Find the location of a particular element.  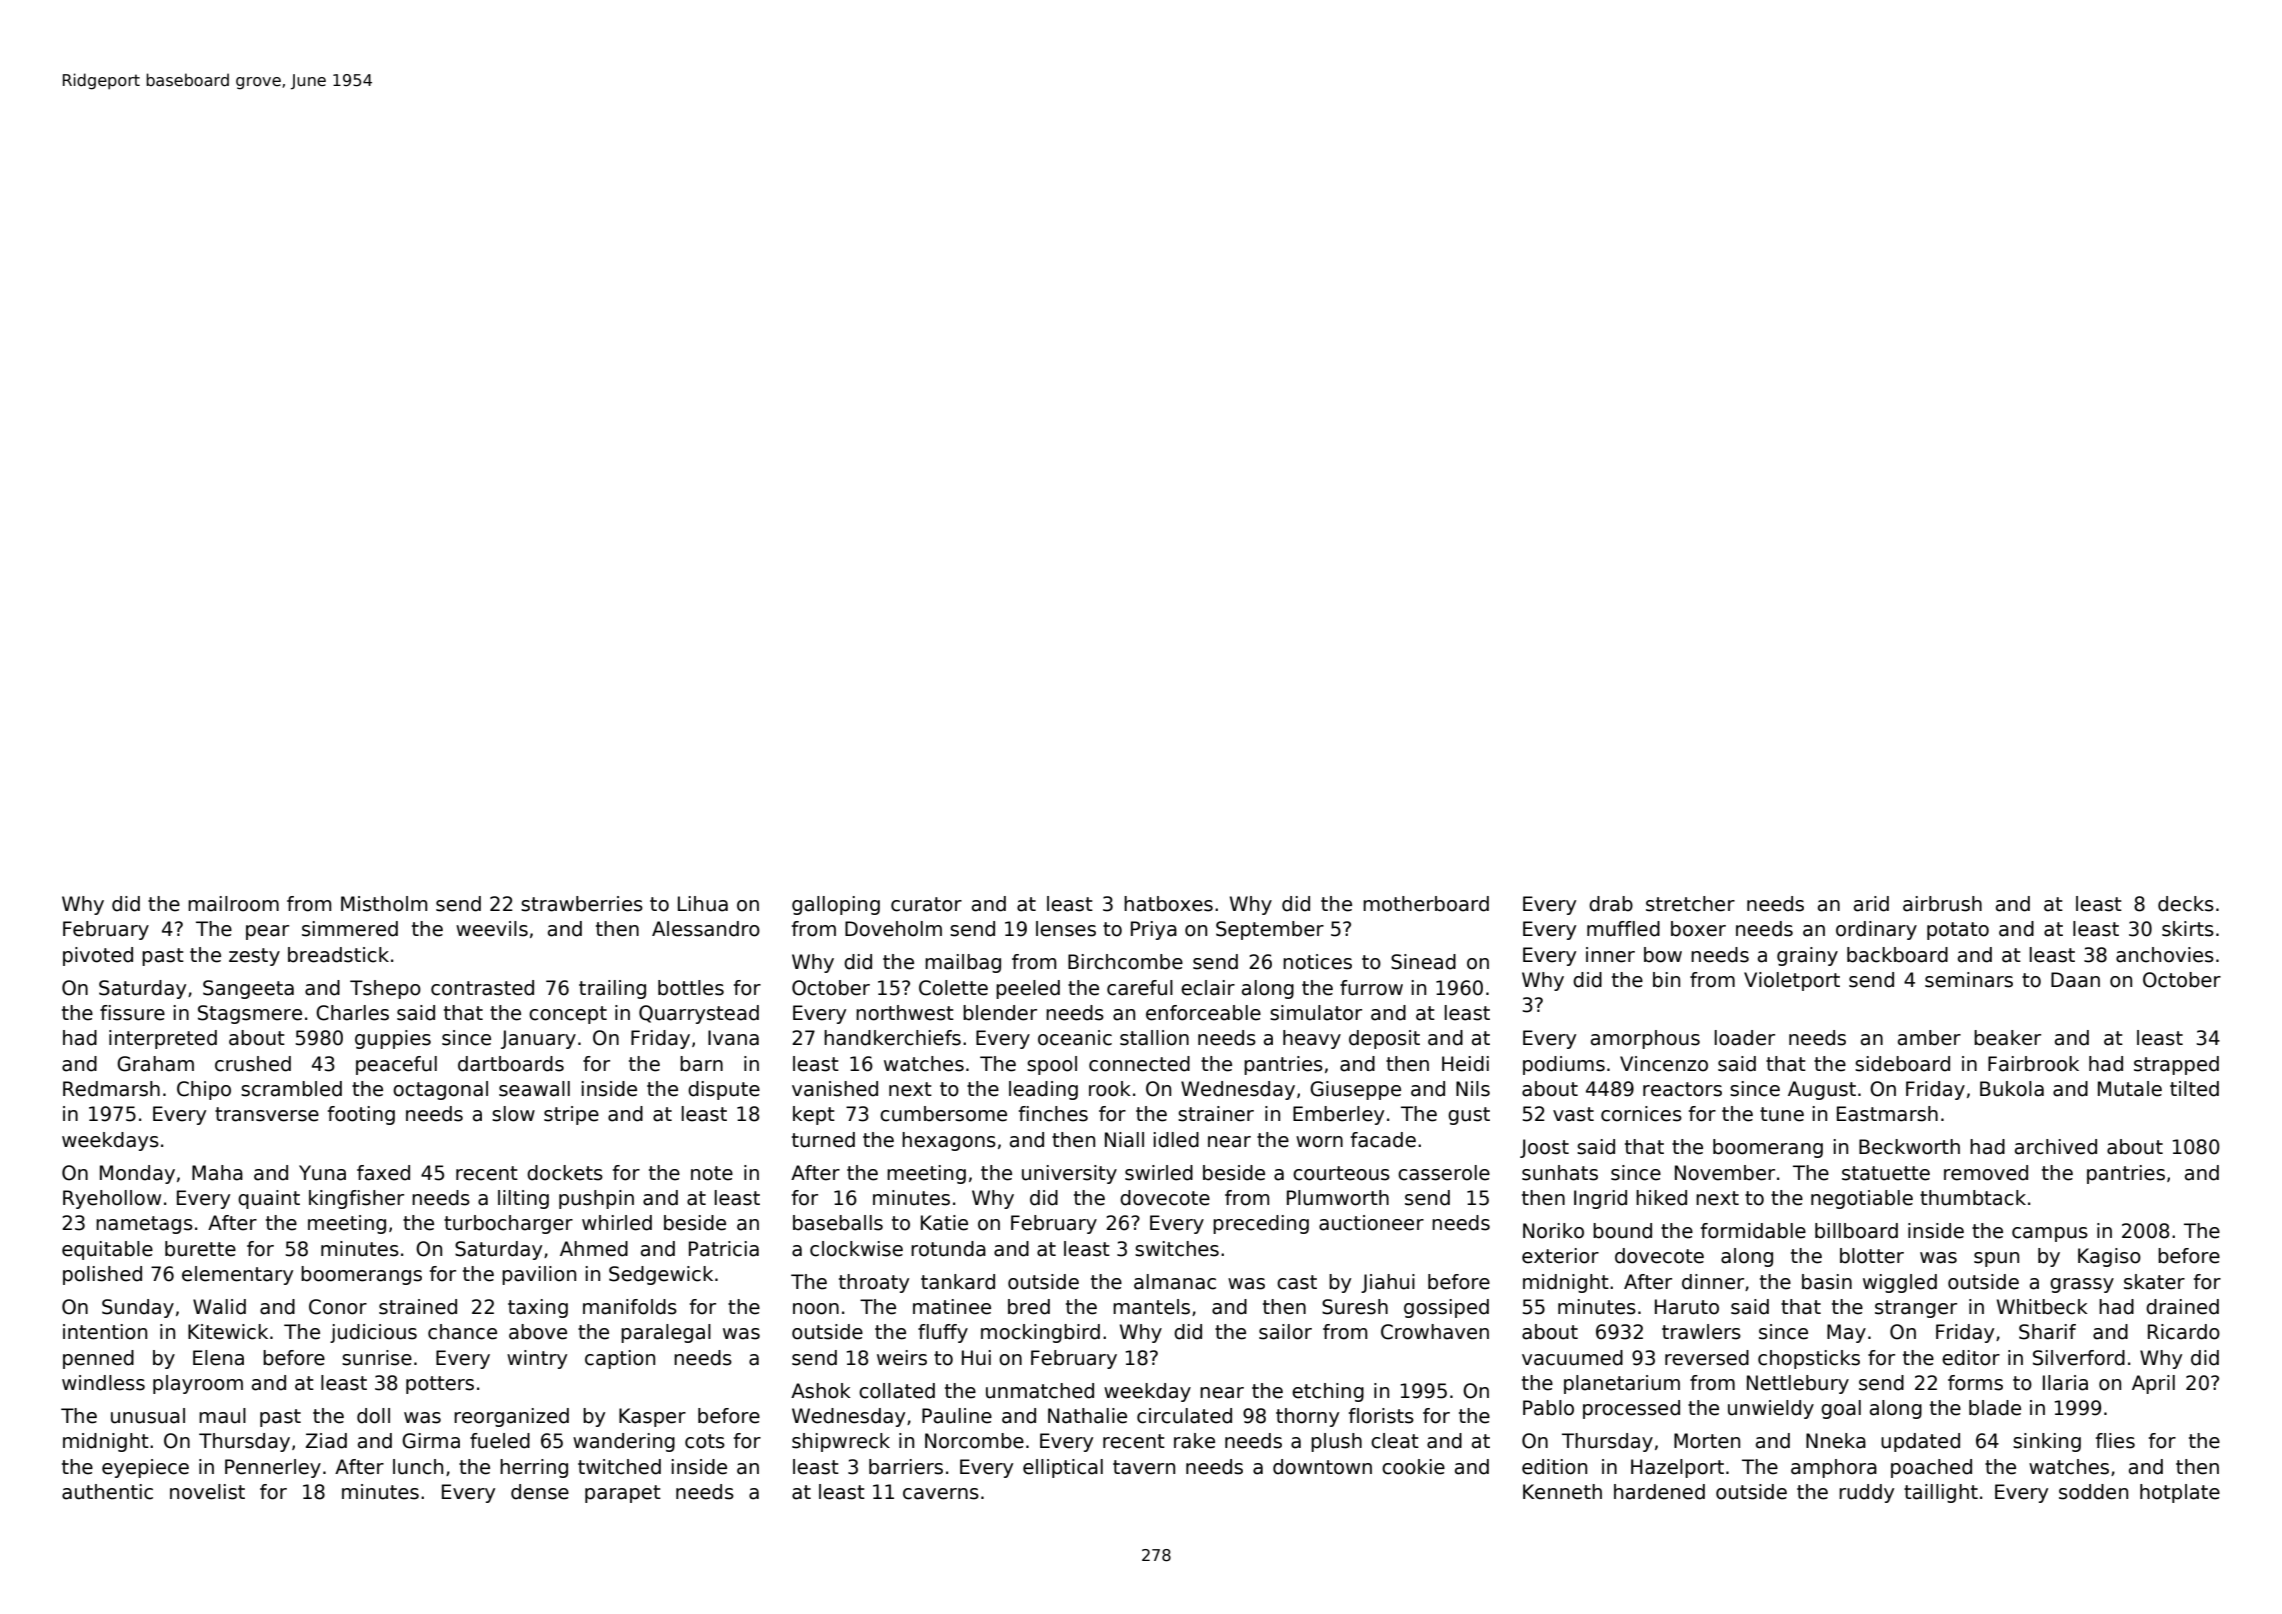

Sharif is located at coordinates (2047, 1332).
